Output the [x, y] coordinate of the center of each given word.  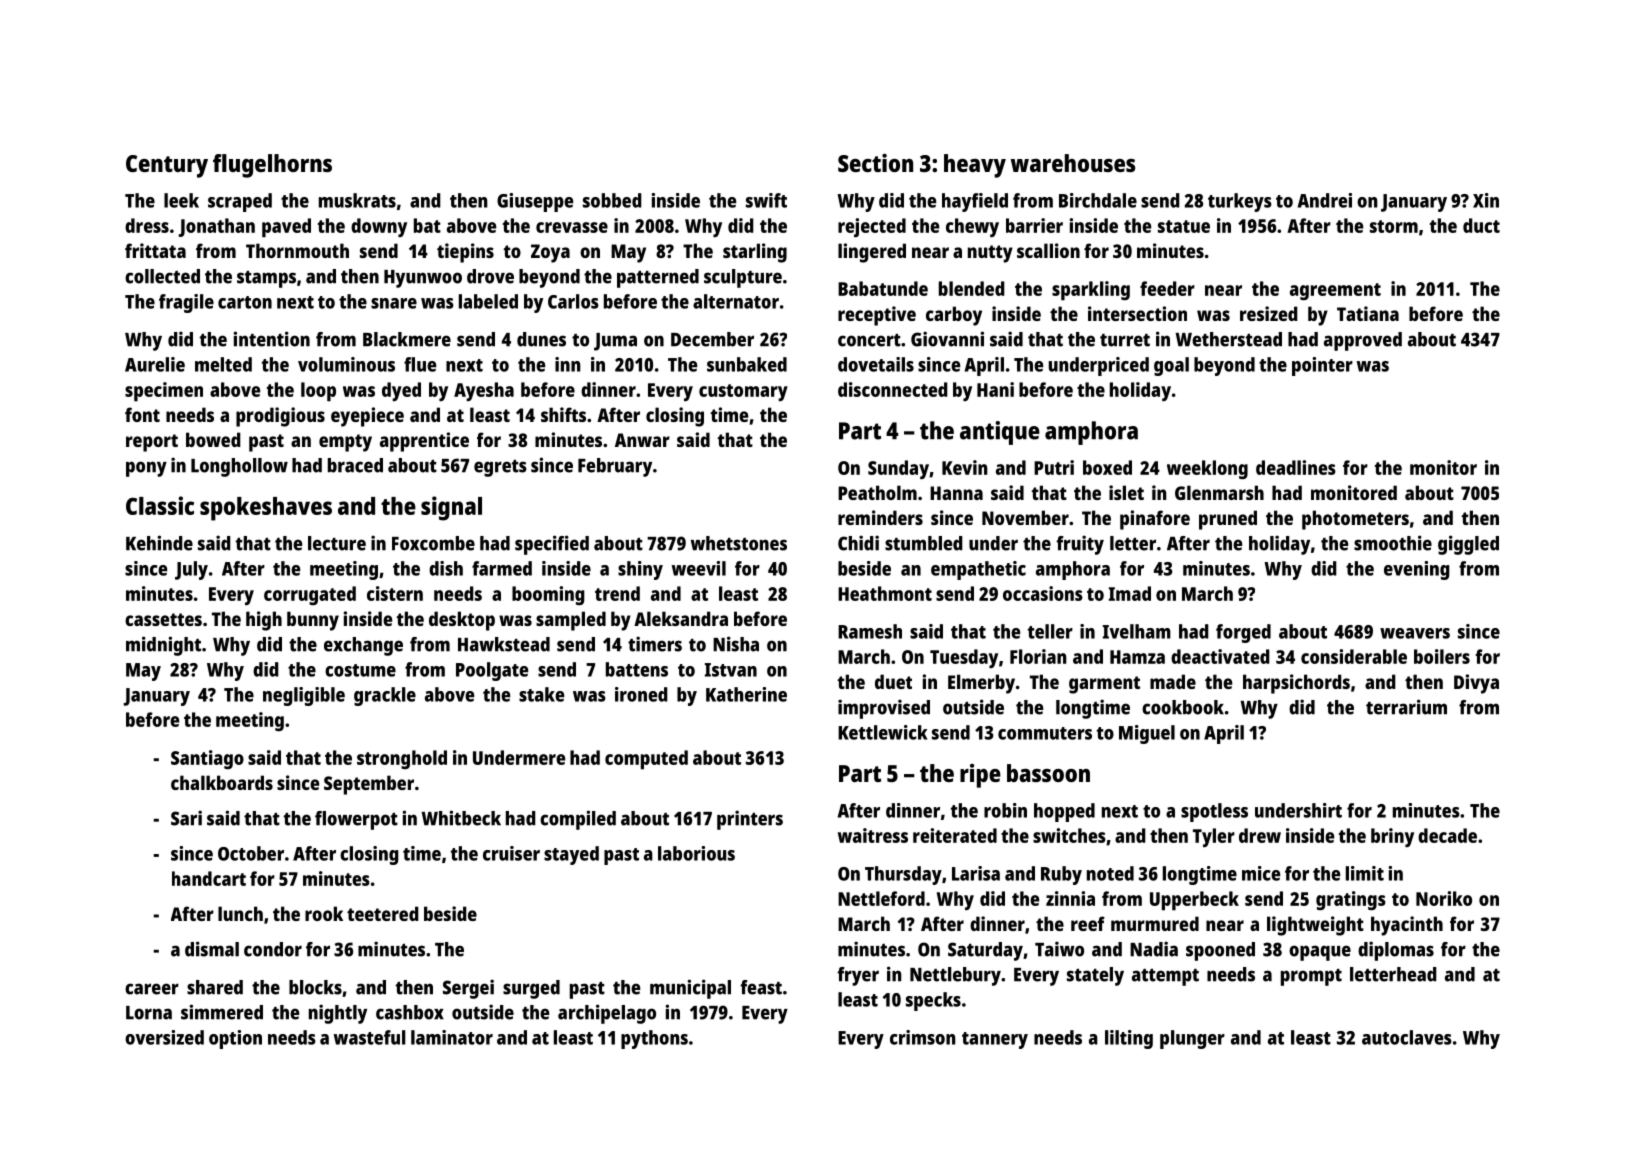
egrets [500, 468]
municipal [690, 989]
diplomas [1396, 951]
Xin [1486, 200]
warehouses [1073, 163]
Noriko [1444, 898]
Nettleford [881, 898]
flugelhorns [272, 166]
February [615, 467]
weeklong [1207, 469]
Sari [186, 818]
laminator [452, 1037]
